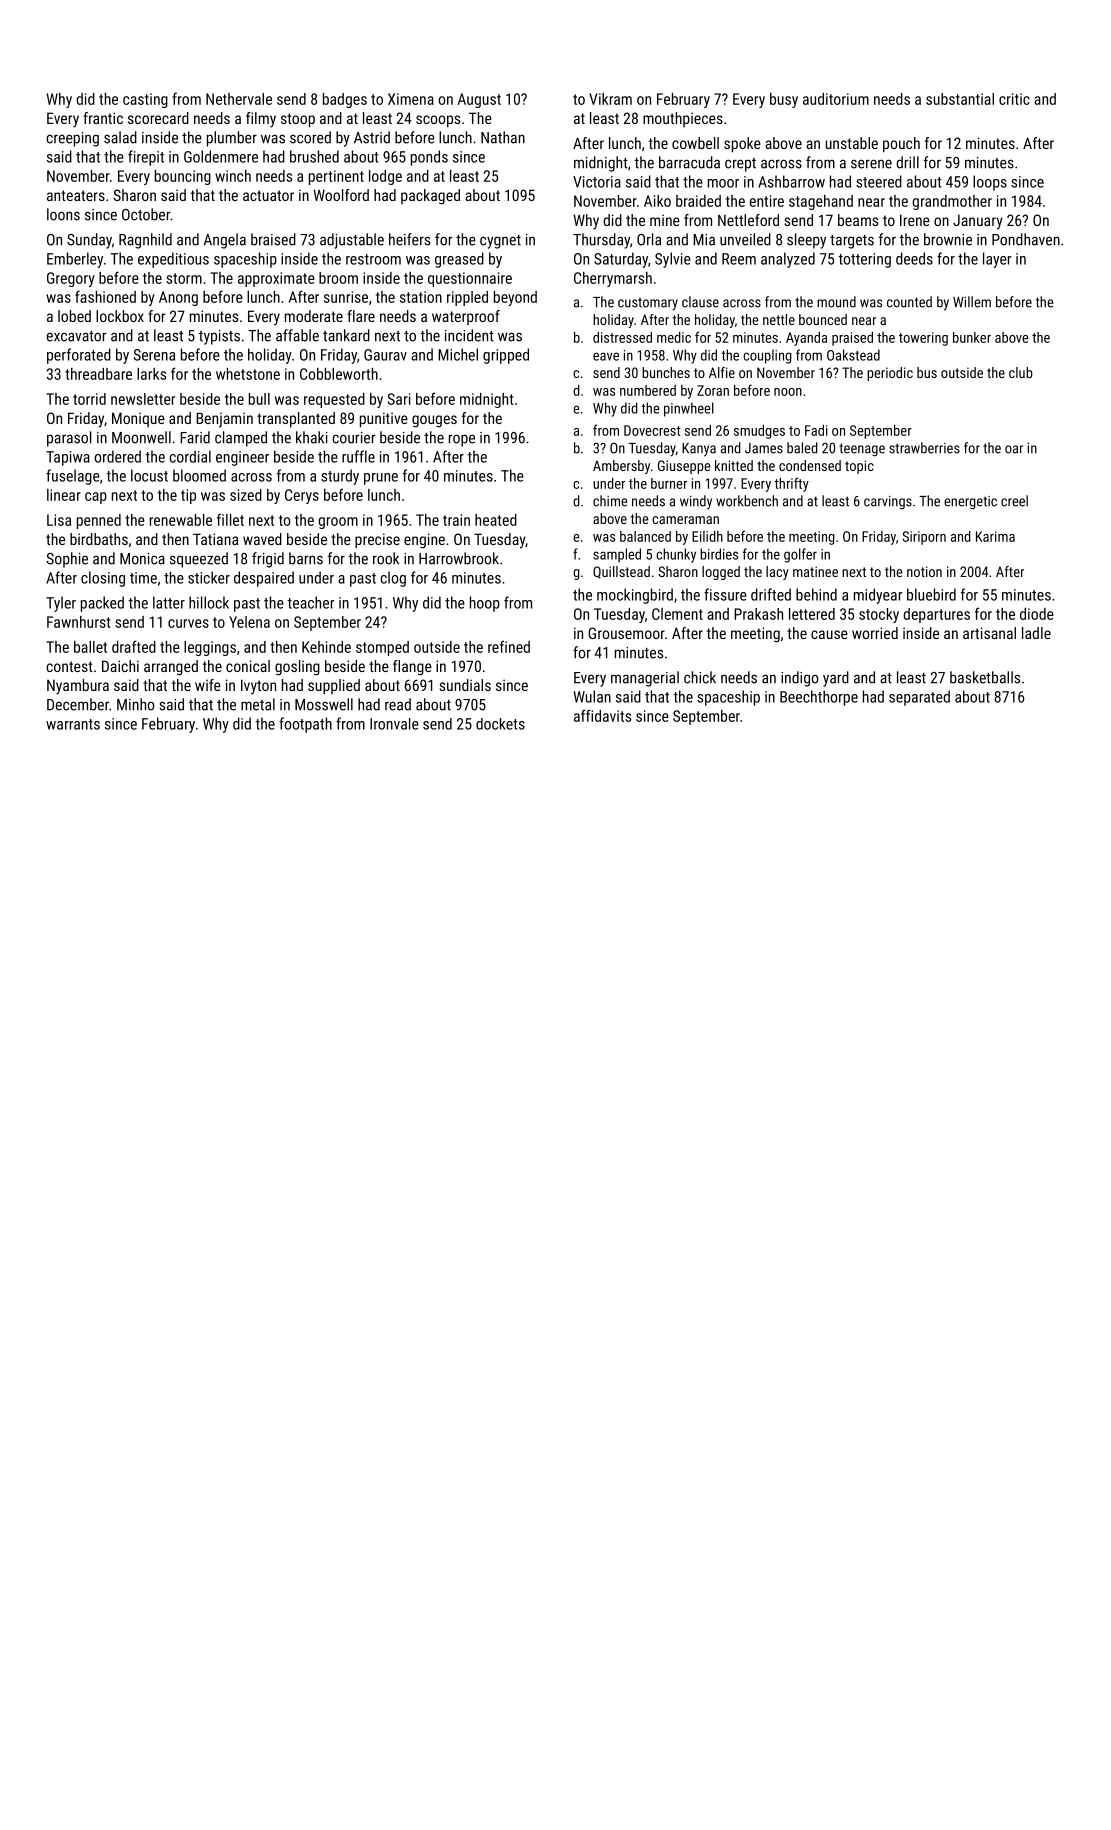 The image size is (1111, 1830). I want to click on notion, so click(924, 571).
